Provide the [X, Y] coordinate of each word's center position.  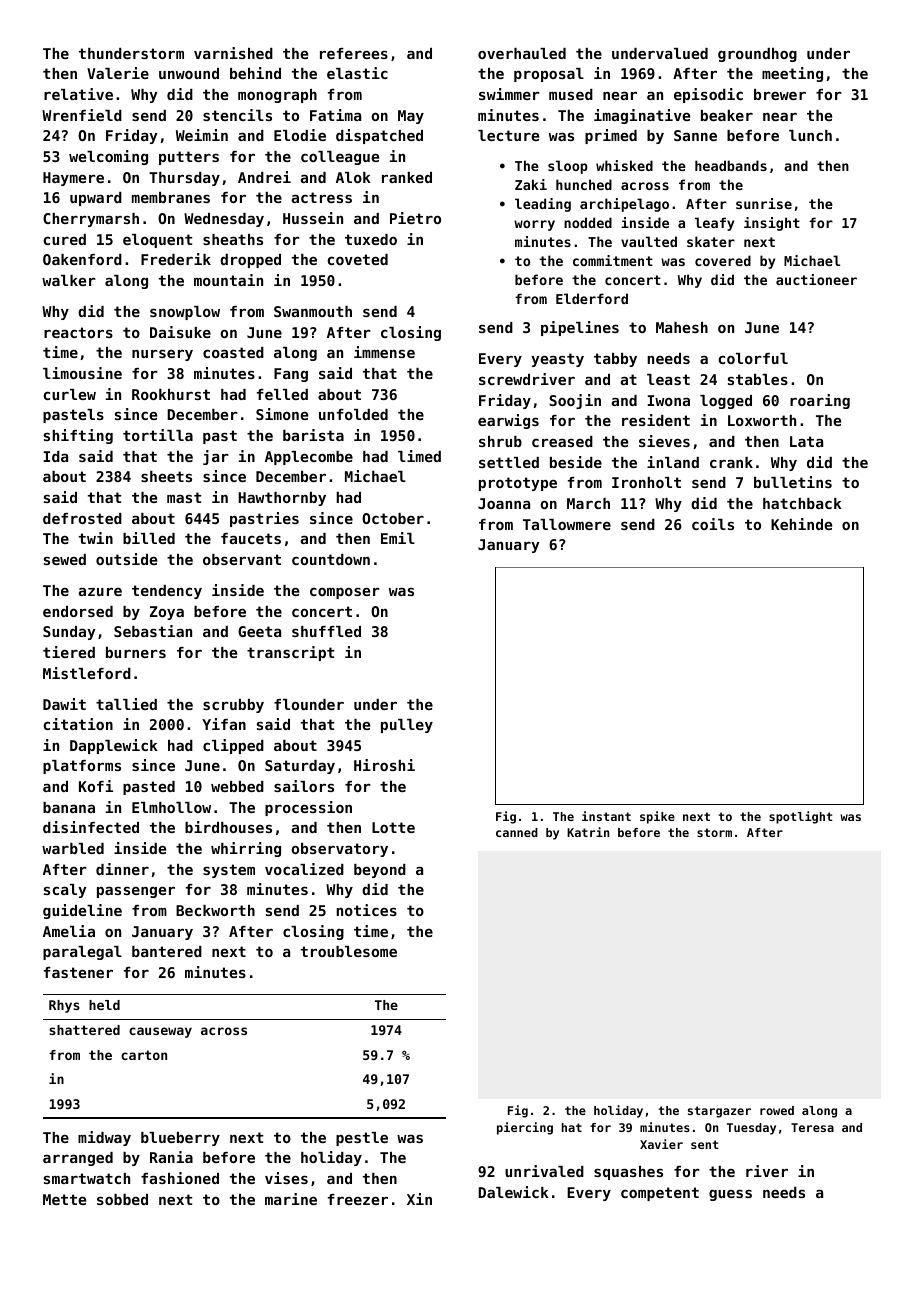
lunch [810, 135]
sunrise [764, 203]
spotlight [801, 817]
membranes [171, 197]
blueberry [180, 1139]
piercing [525, 1128]
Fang [291, 375]
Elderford [592, 298]
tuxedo [371, 239]
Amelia [69, 931]
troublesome [349, 951]
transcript [290, 653]
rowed [777, 1110]
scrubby [233, 706]
